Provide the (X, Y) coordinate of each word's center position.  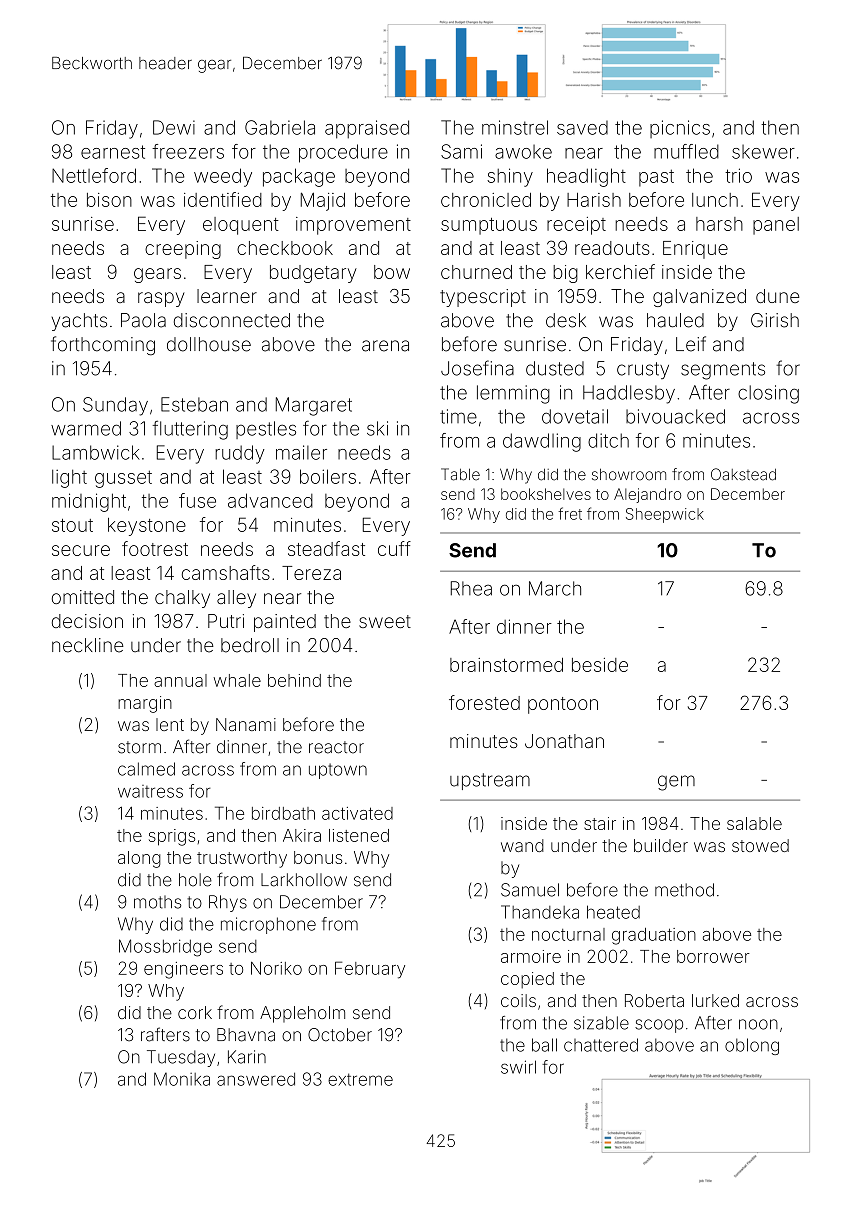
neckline (88, 645)
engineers (183, 970)
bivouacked (675, 416)
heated (613, 912)
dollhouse (209, 344)
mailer (301, 452)
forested (484, 702)
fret (570, 513)
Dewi (174, 127)
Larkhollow (304, 880)
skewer (763, 152)
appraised (367, 129)
